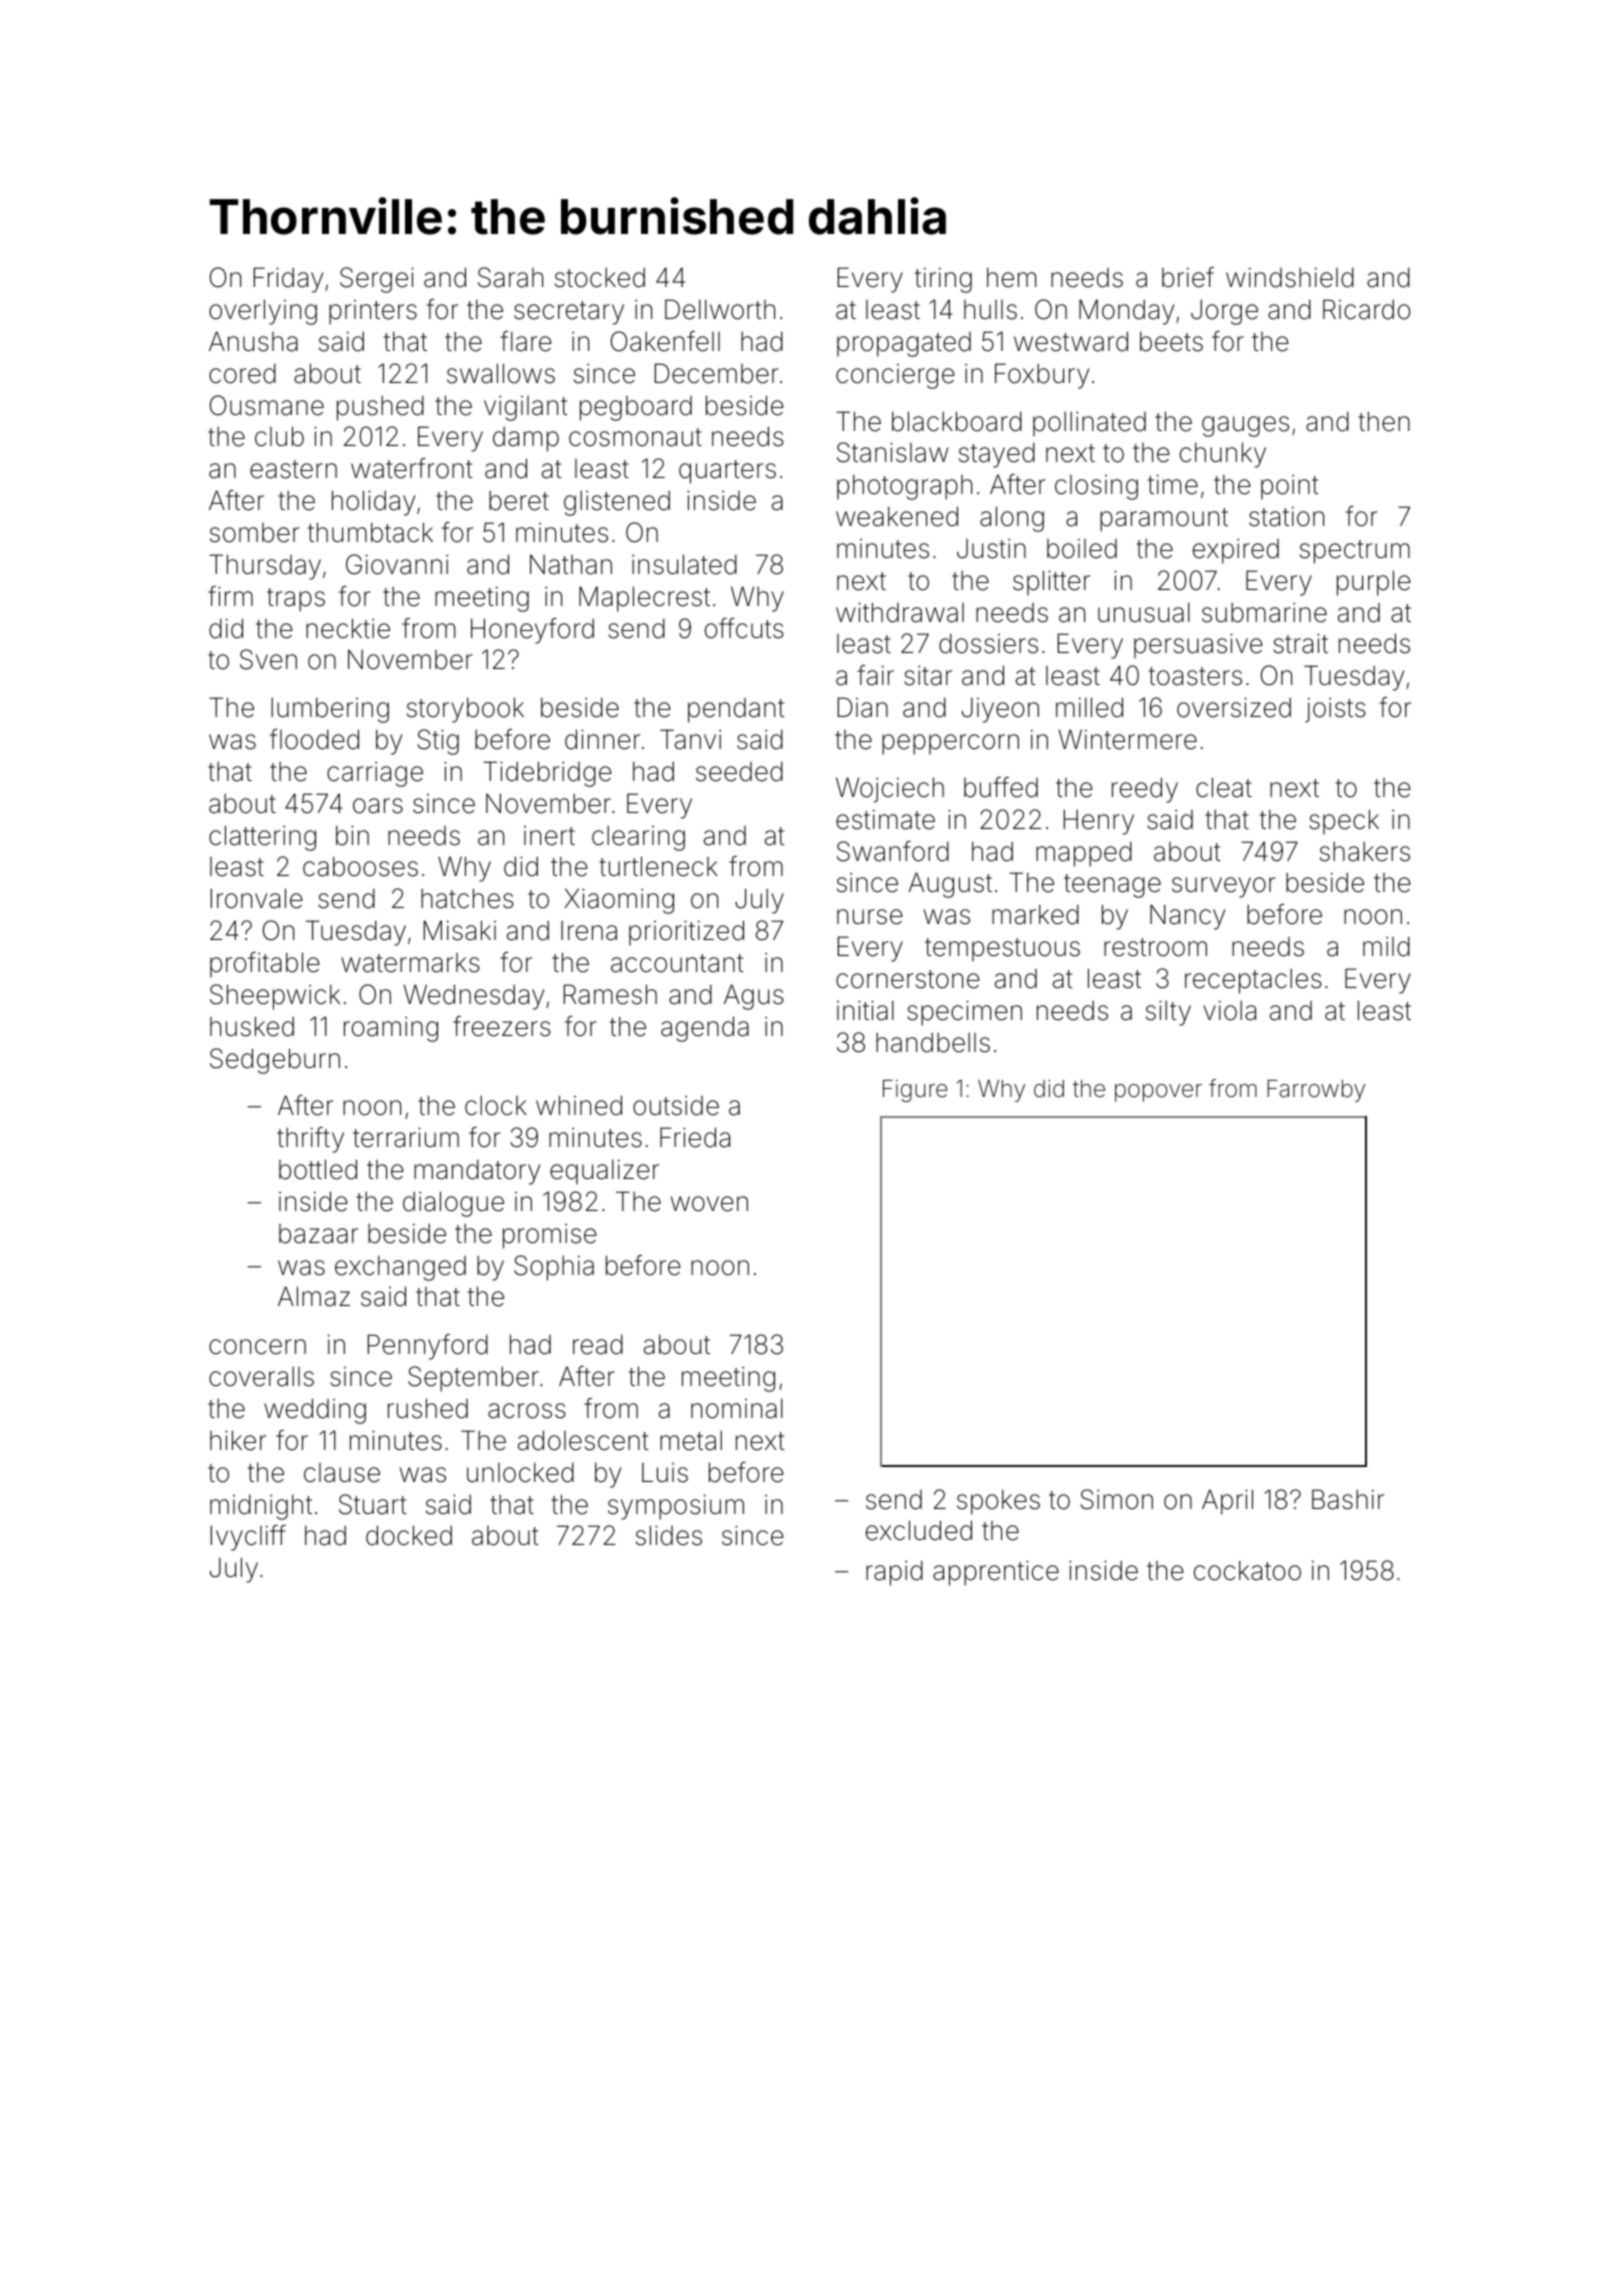  I want to click on docked, so click(409, 1535).
